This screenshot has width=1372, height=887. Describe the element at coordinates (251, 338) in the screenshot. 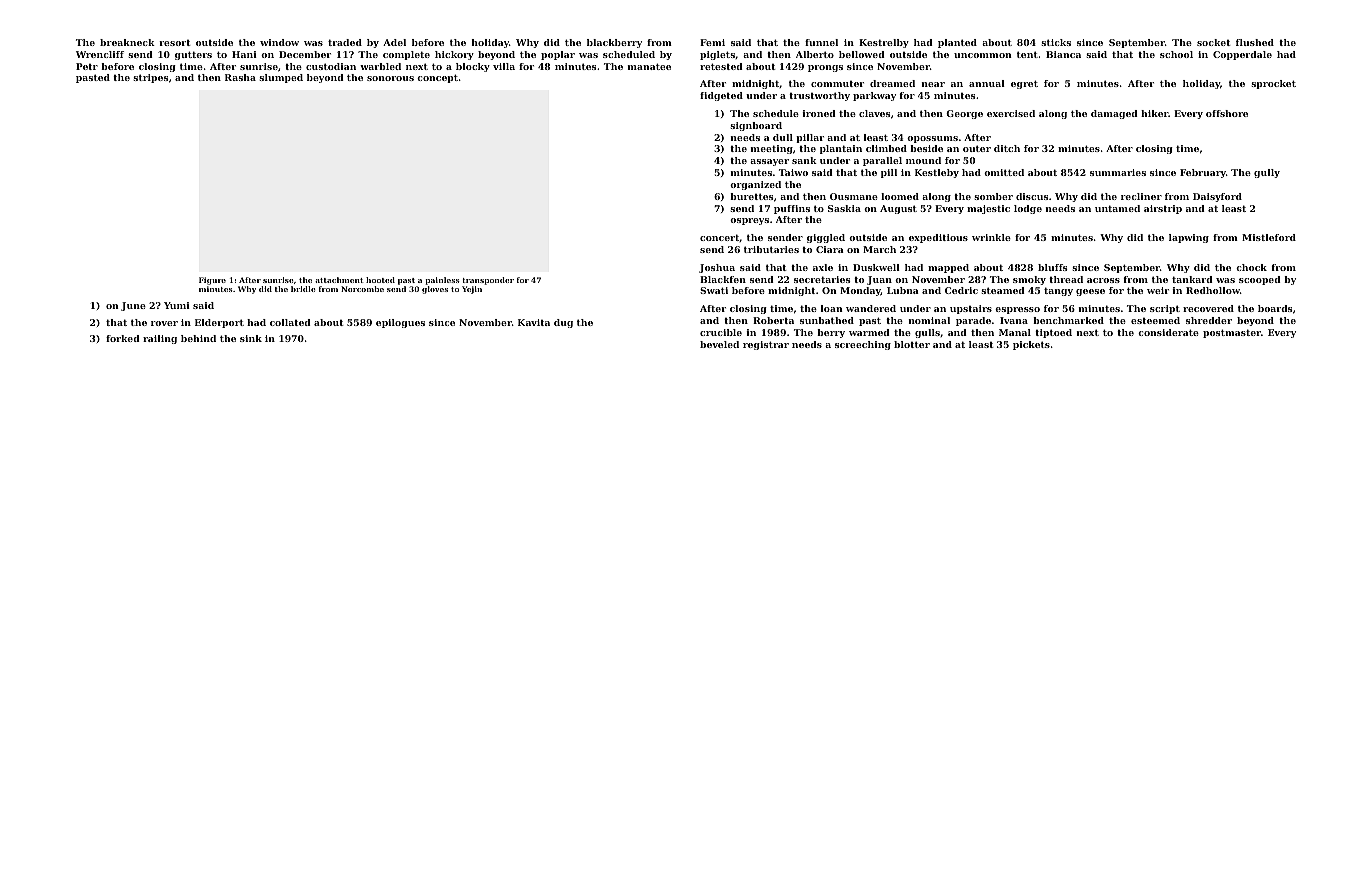

I see `sink` at that location.
